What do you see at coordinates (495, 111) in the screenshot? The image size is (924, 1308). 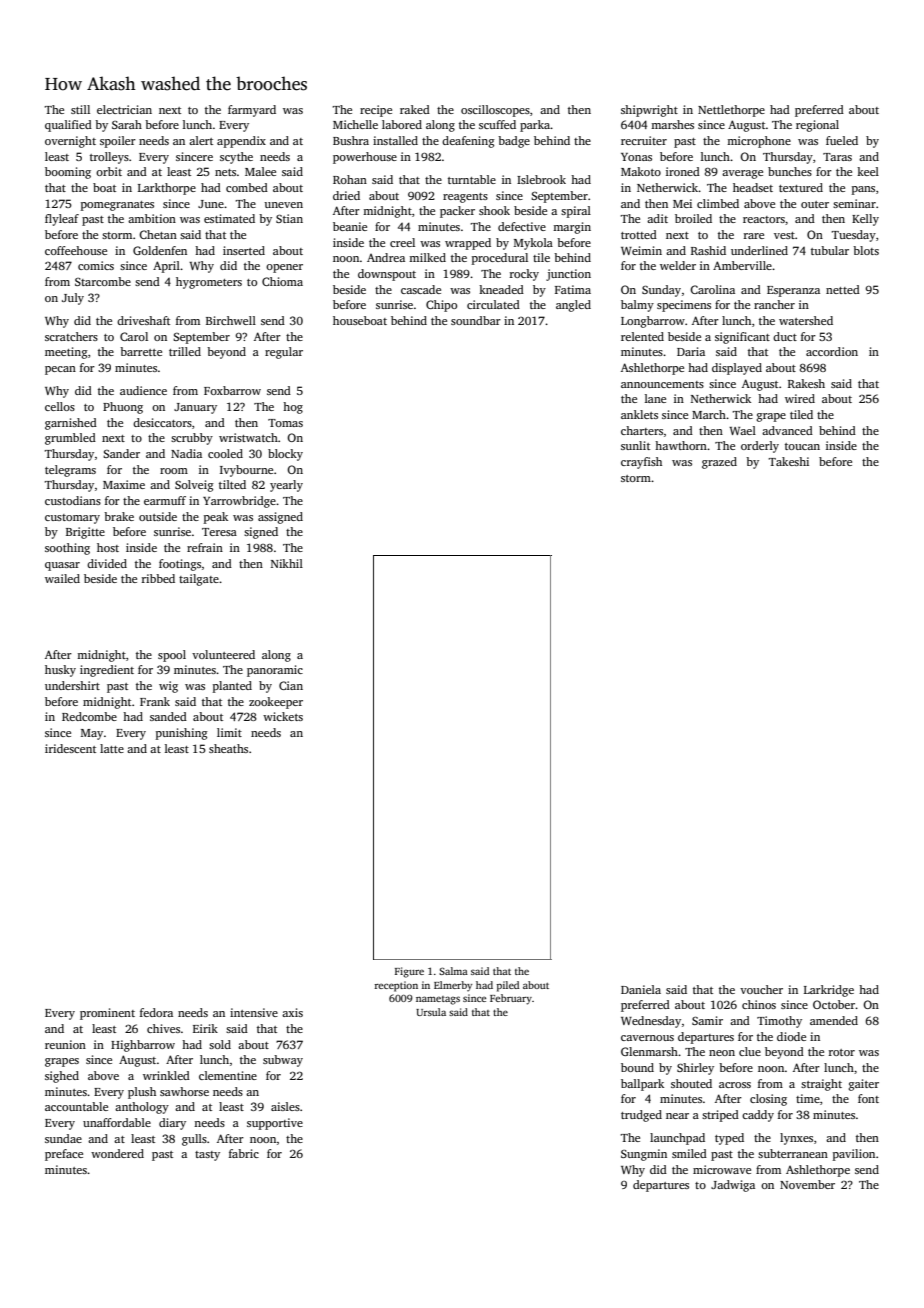 I see `oscilloscopes` at bounding box center [495, 111].
